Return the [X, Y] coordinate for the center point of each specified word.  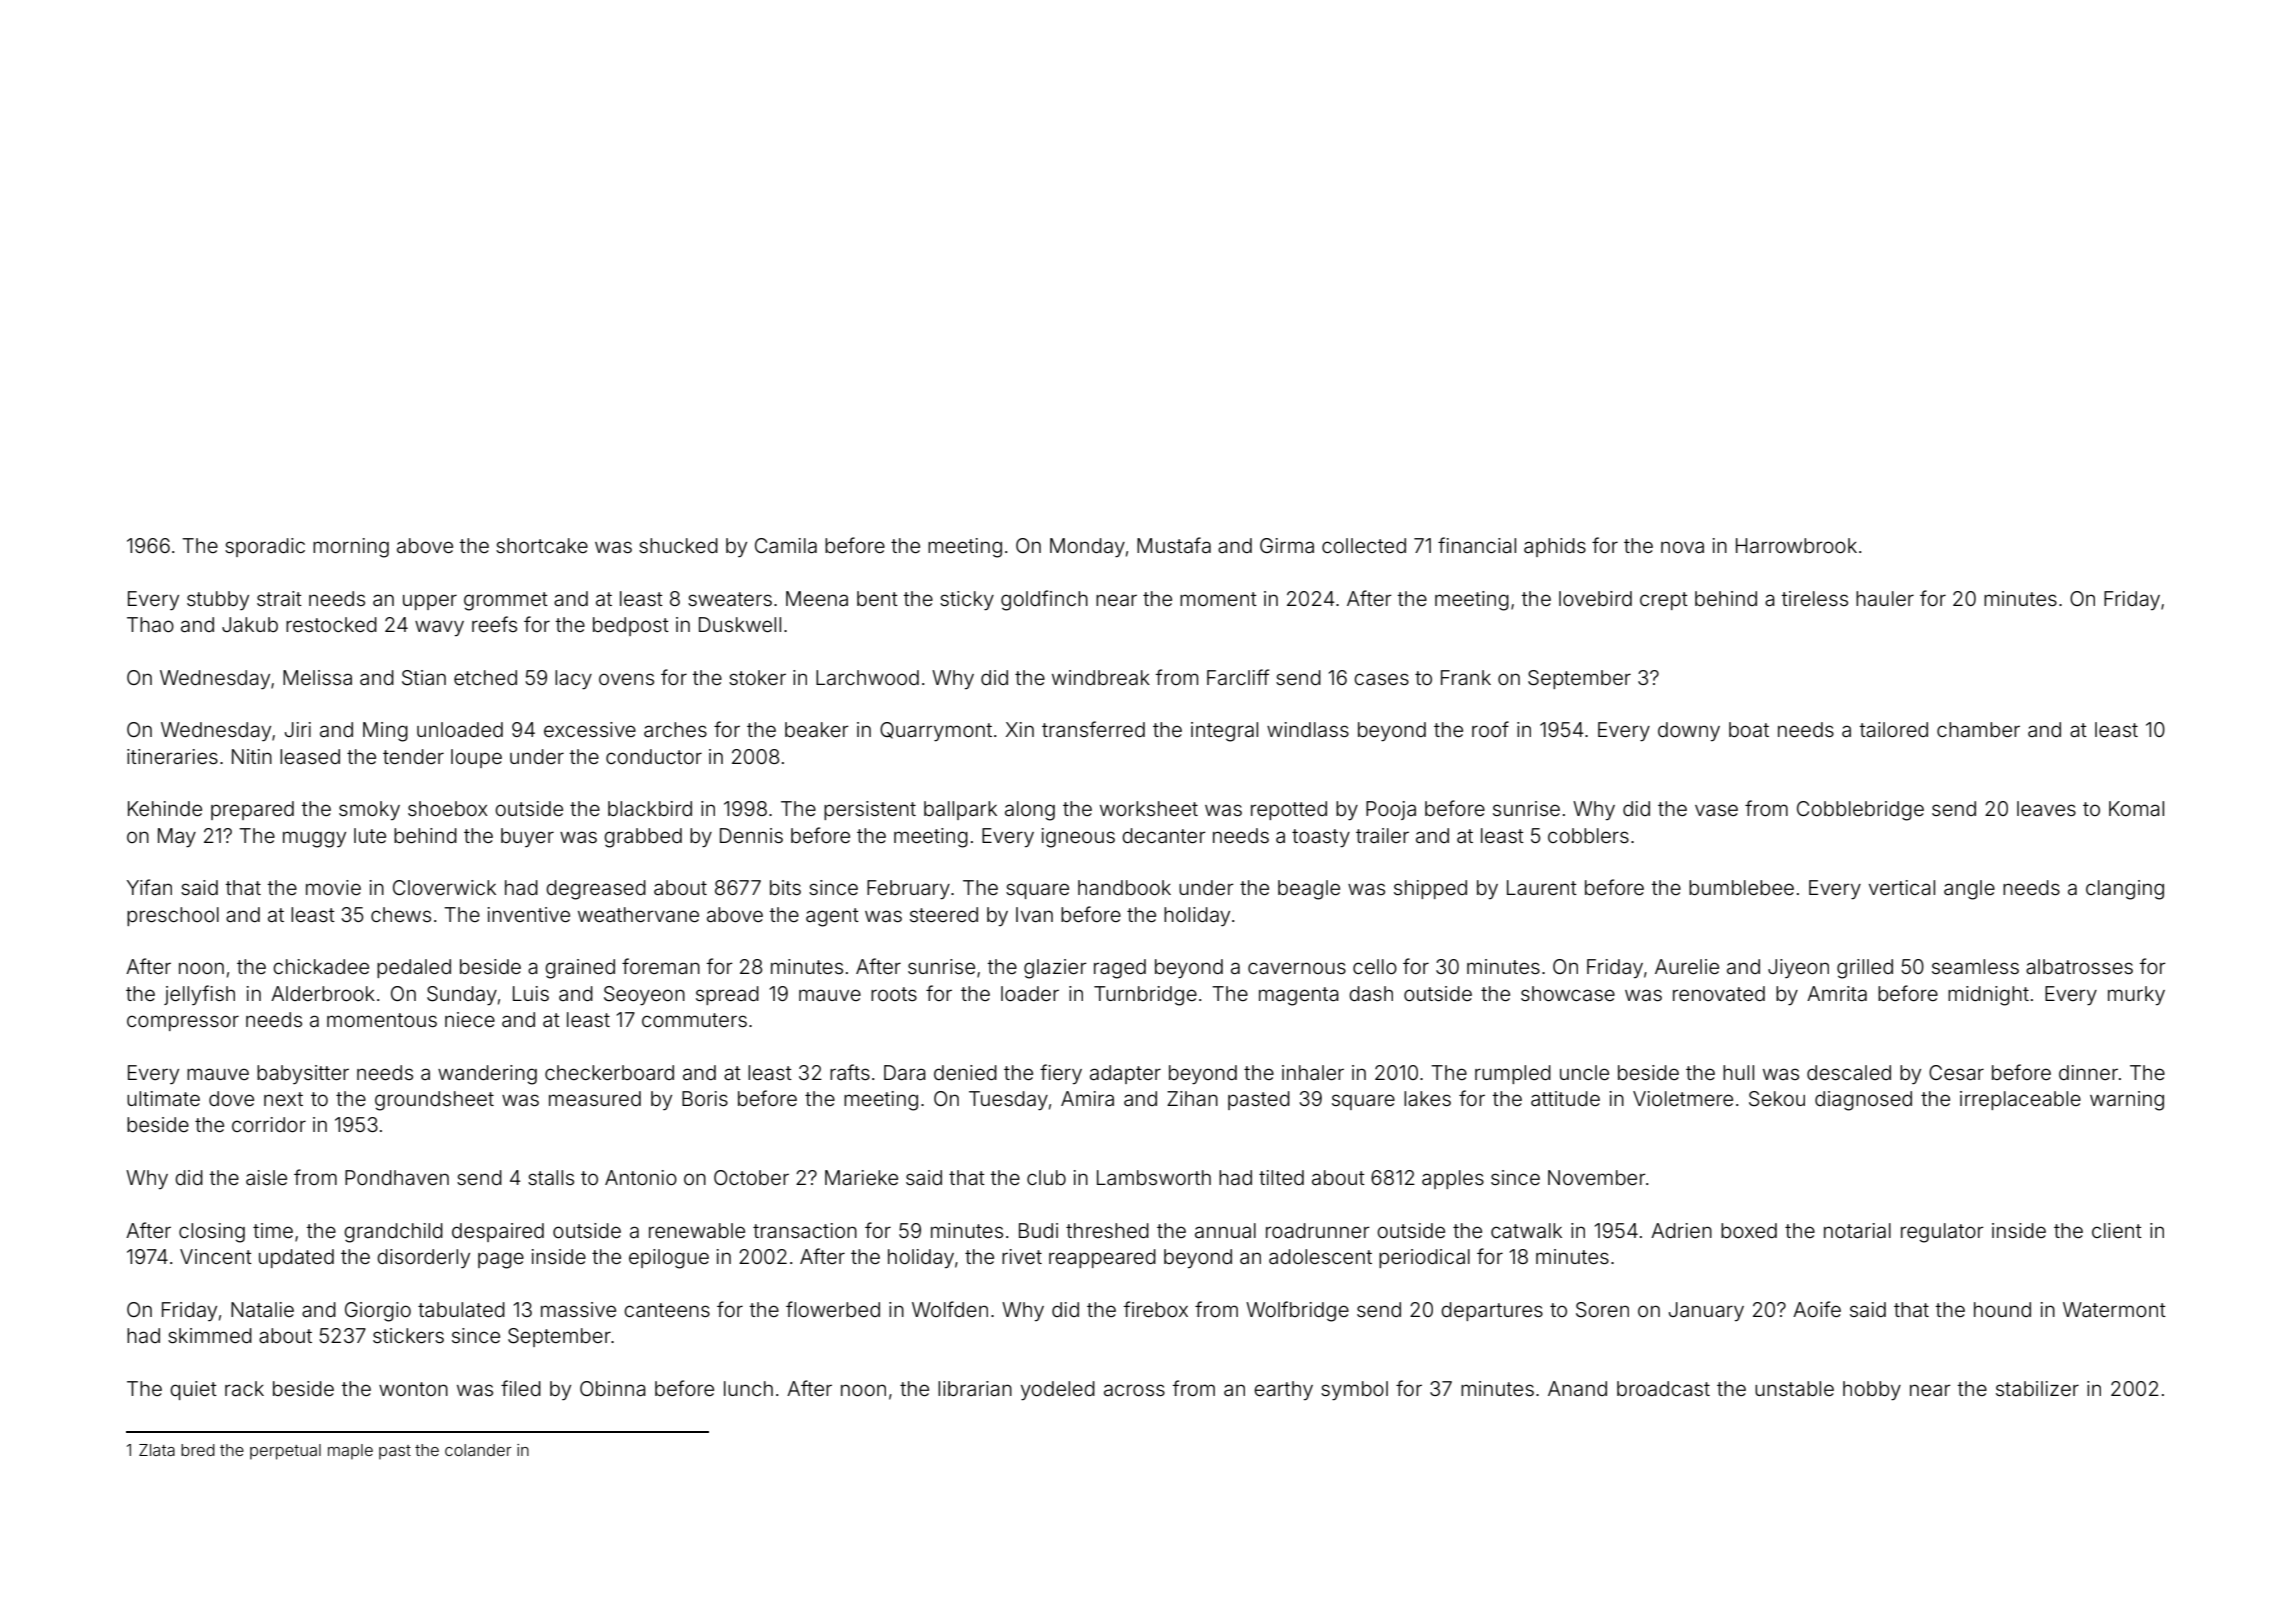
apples [1453, 1179]
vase [1716, 810]
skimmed [210, 1335]
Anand [1577, 1388]
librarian [975, 1388]
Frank [1466, 677]
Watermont [2114, 1309]
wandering [487, 1075]
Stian [424, 678]
